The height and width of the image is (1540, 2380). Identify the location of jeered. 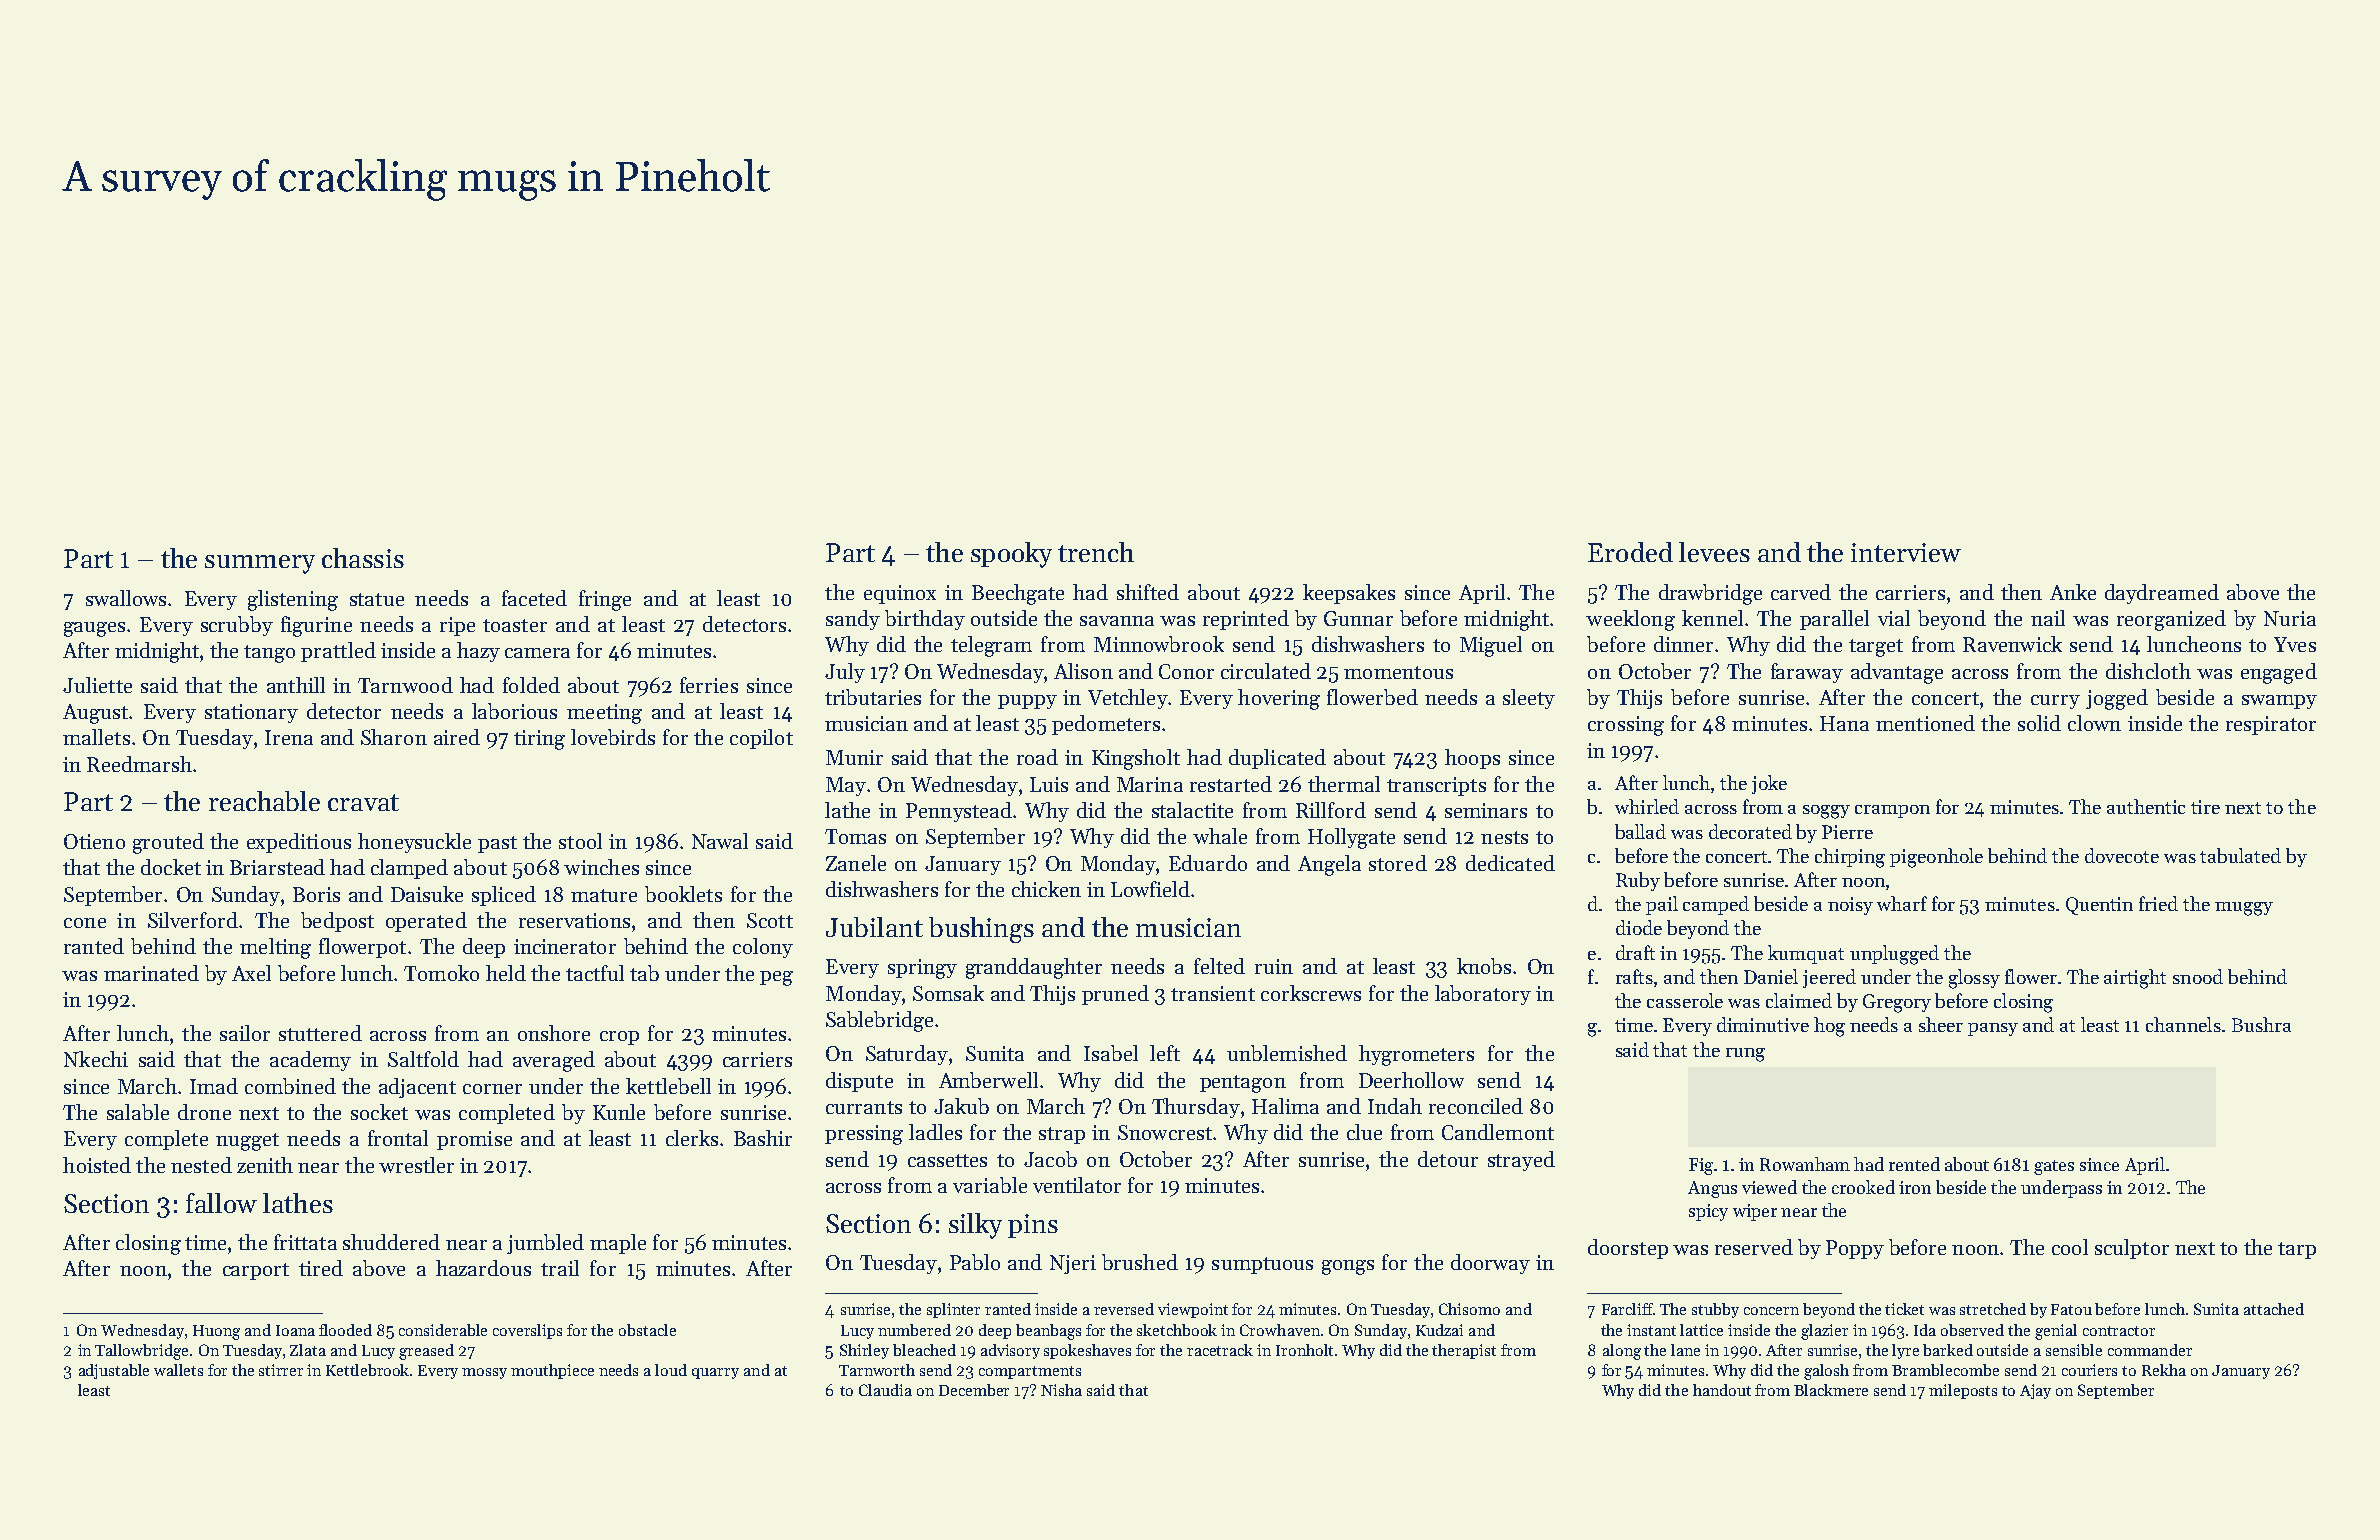
(1829, 978).
